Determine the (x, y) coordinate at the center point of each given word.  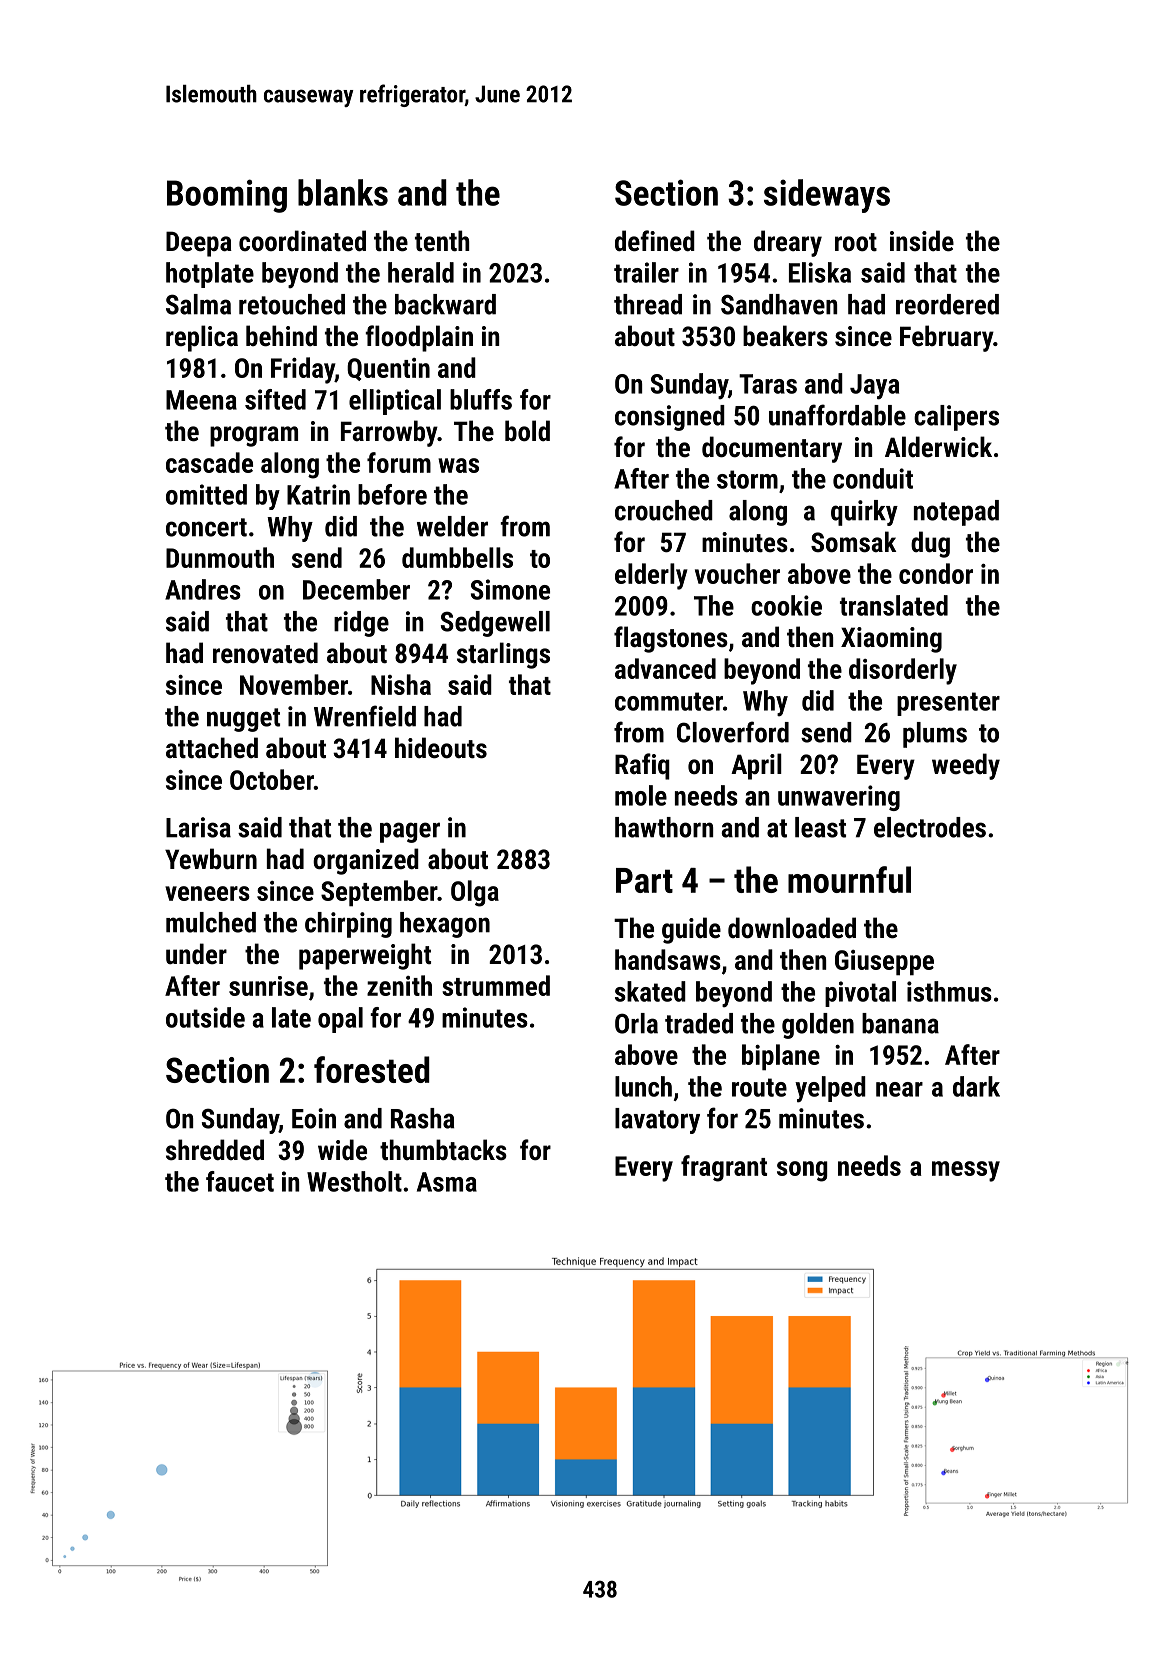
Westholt (354, 1181)
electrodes (930, 827)
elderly (651, 576)
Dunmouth (220, 557)
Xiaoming (891, 640)
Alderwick (938, 447)
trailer (646, 272)
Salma (198, 304)
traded (699, 1023)
